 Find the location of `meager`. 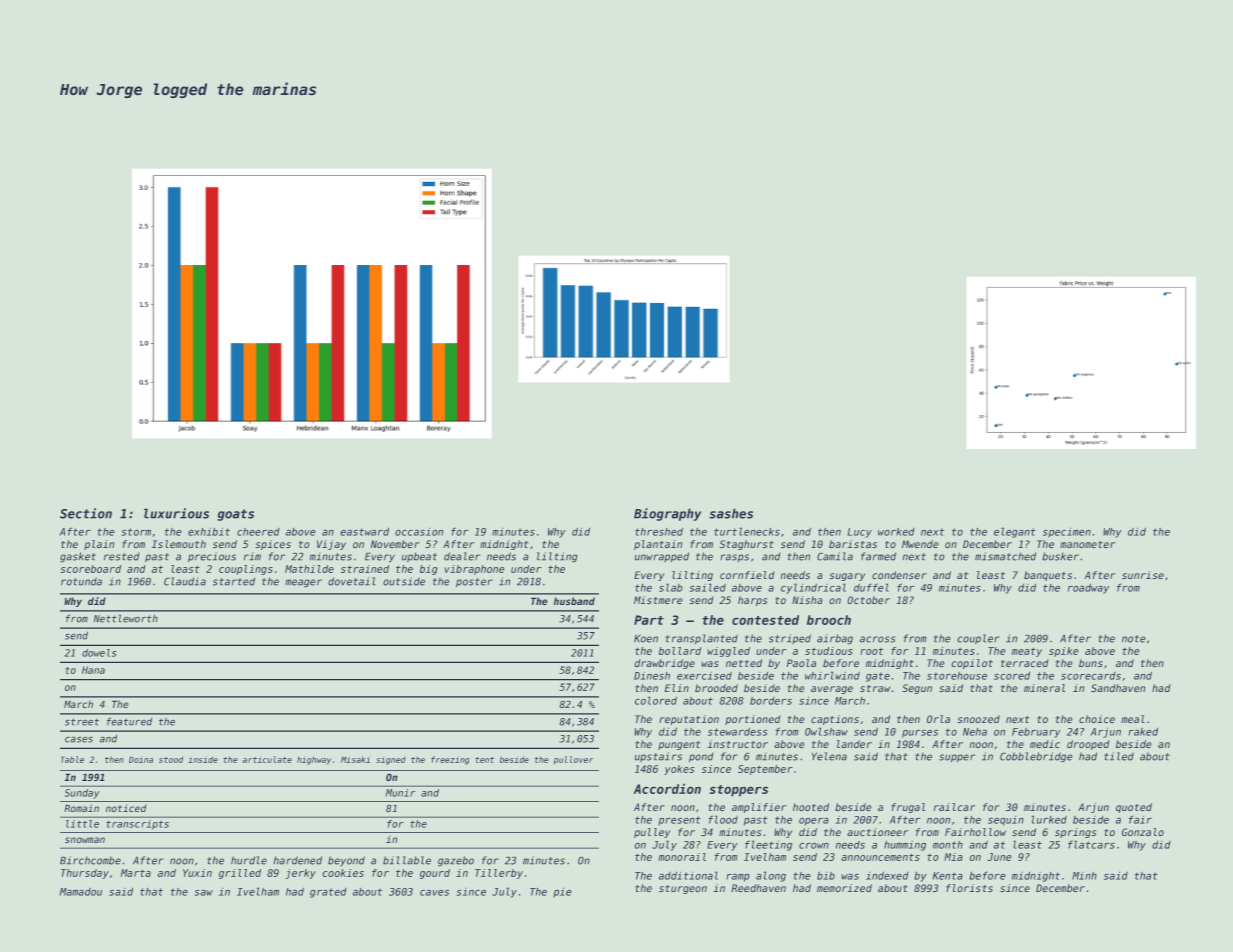

meager is located at coordinates (303, 583).
